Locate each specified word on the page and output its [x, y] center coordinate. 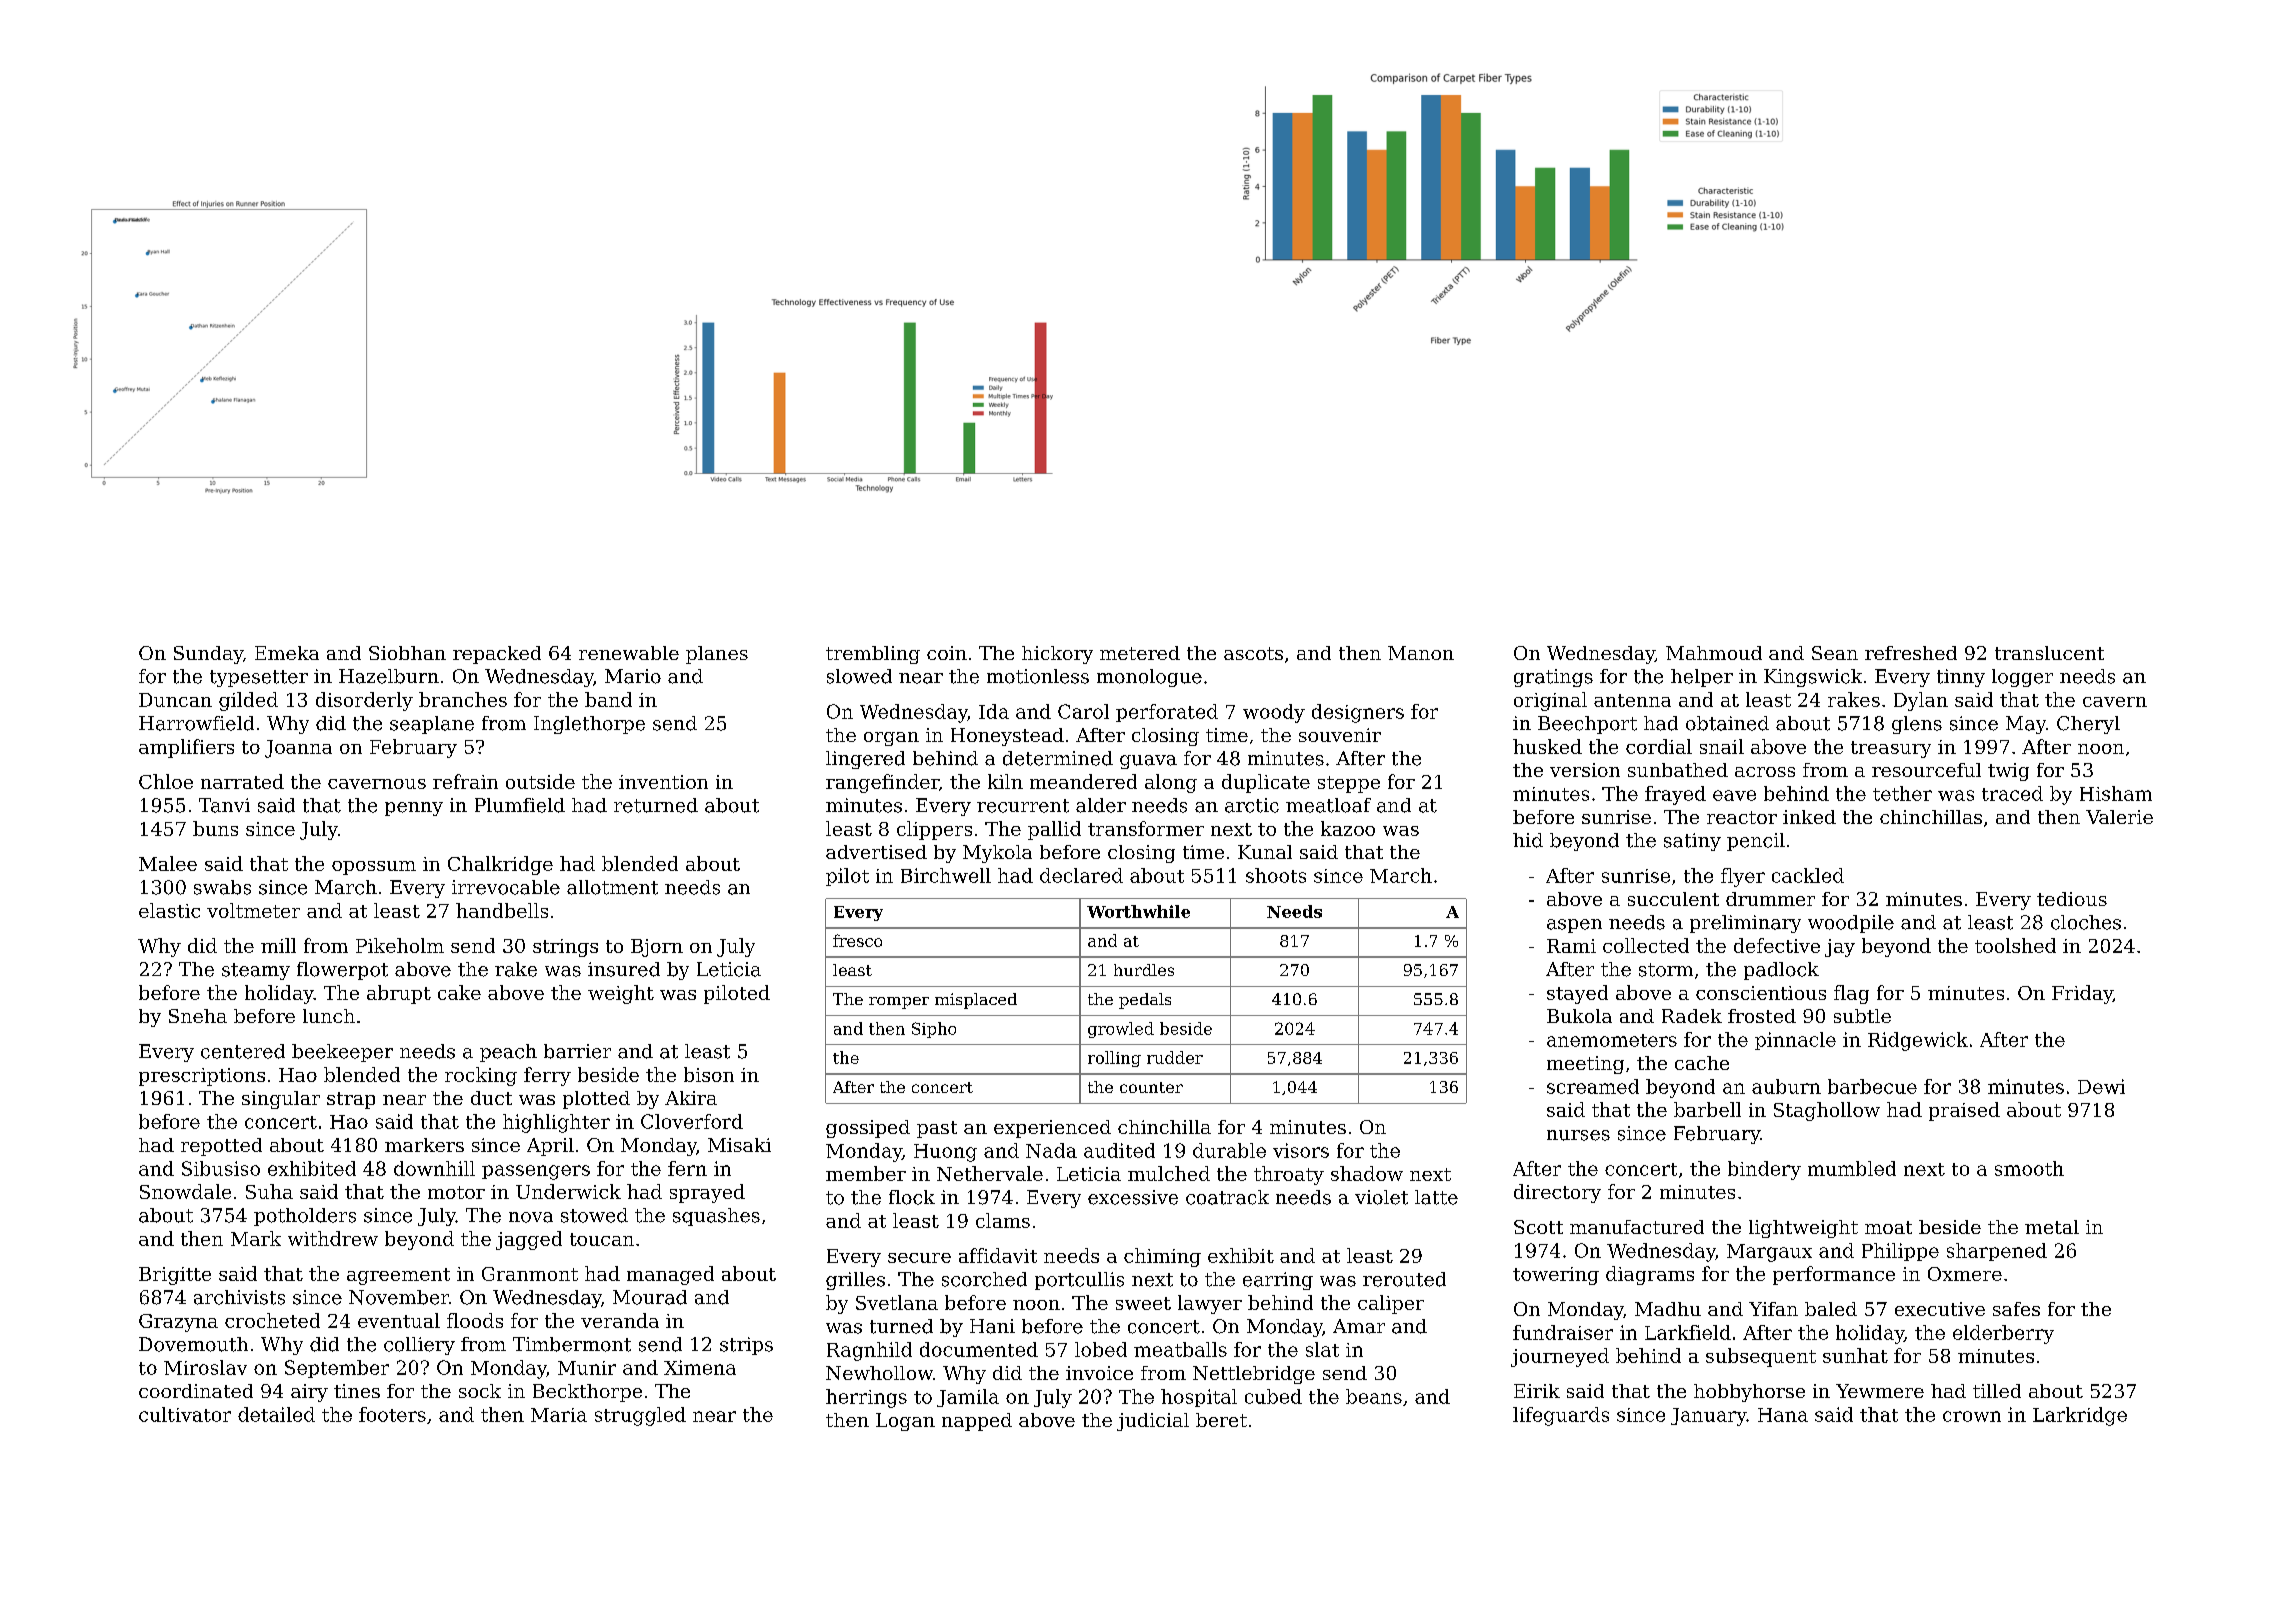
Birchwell [946, 875]
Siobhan [407, 653]
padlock [1781, 971]
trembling [873, 655]
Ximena [700, 1367]
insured [624, 969]
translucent [2049, 653]
